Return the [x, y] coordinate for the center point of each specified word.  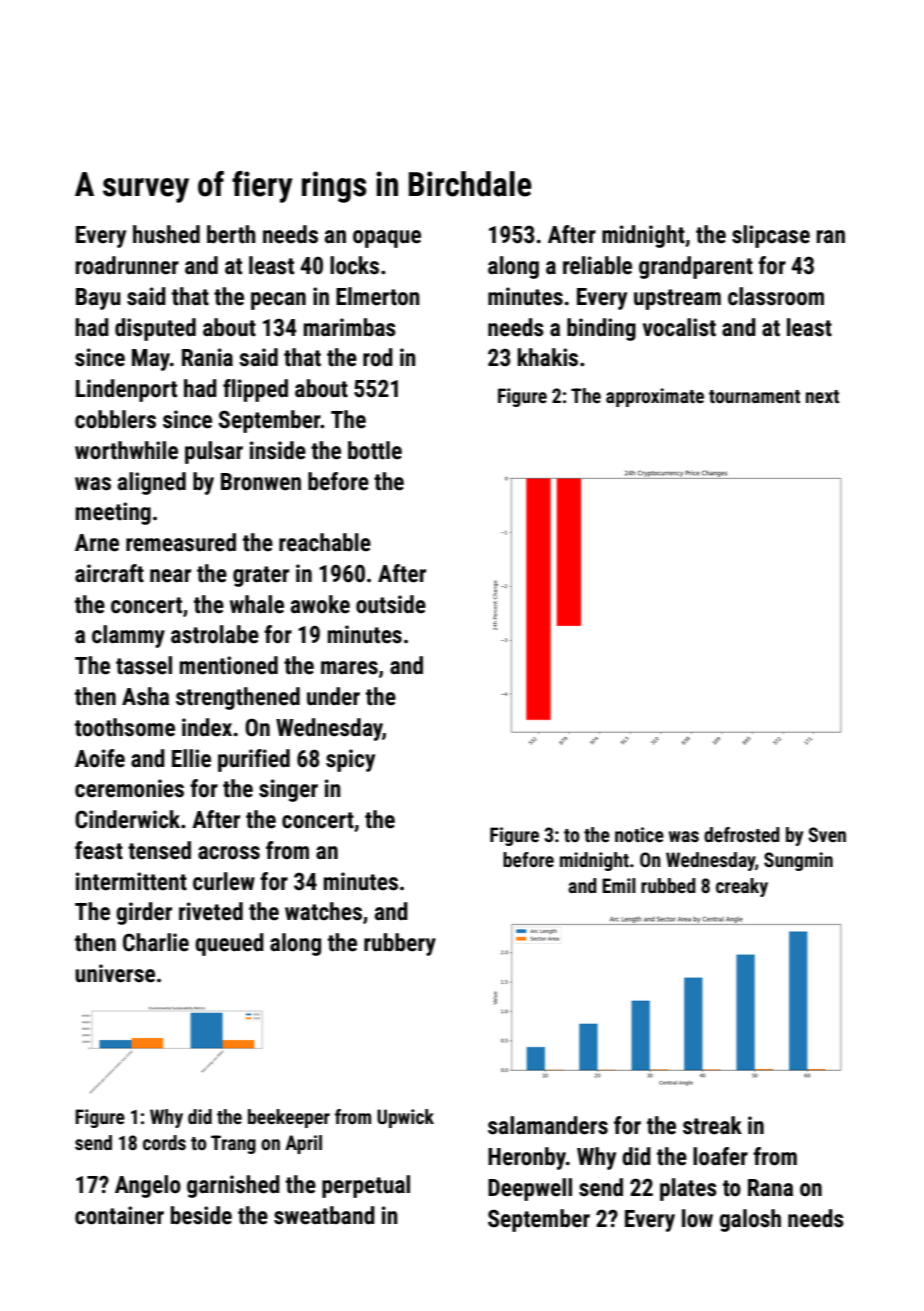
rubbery [400, 944]
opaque [387, 239]
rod [378, 357]
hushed [166, 234]
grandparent [696, 267]
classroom [776, 296]
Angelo [148, 1186]
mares [349, 668]
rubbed [668, 885]
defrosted [742, 834]
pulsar [214, 452]
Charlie [156, 942]
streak [712, 1125]
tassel [144, 665]
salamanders [548, 1125]
